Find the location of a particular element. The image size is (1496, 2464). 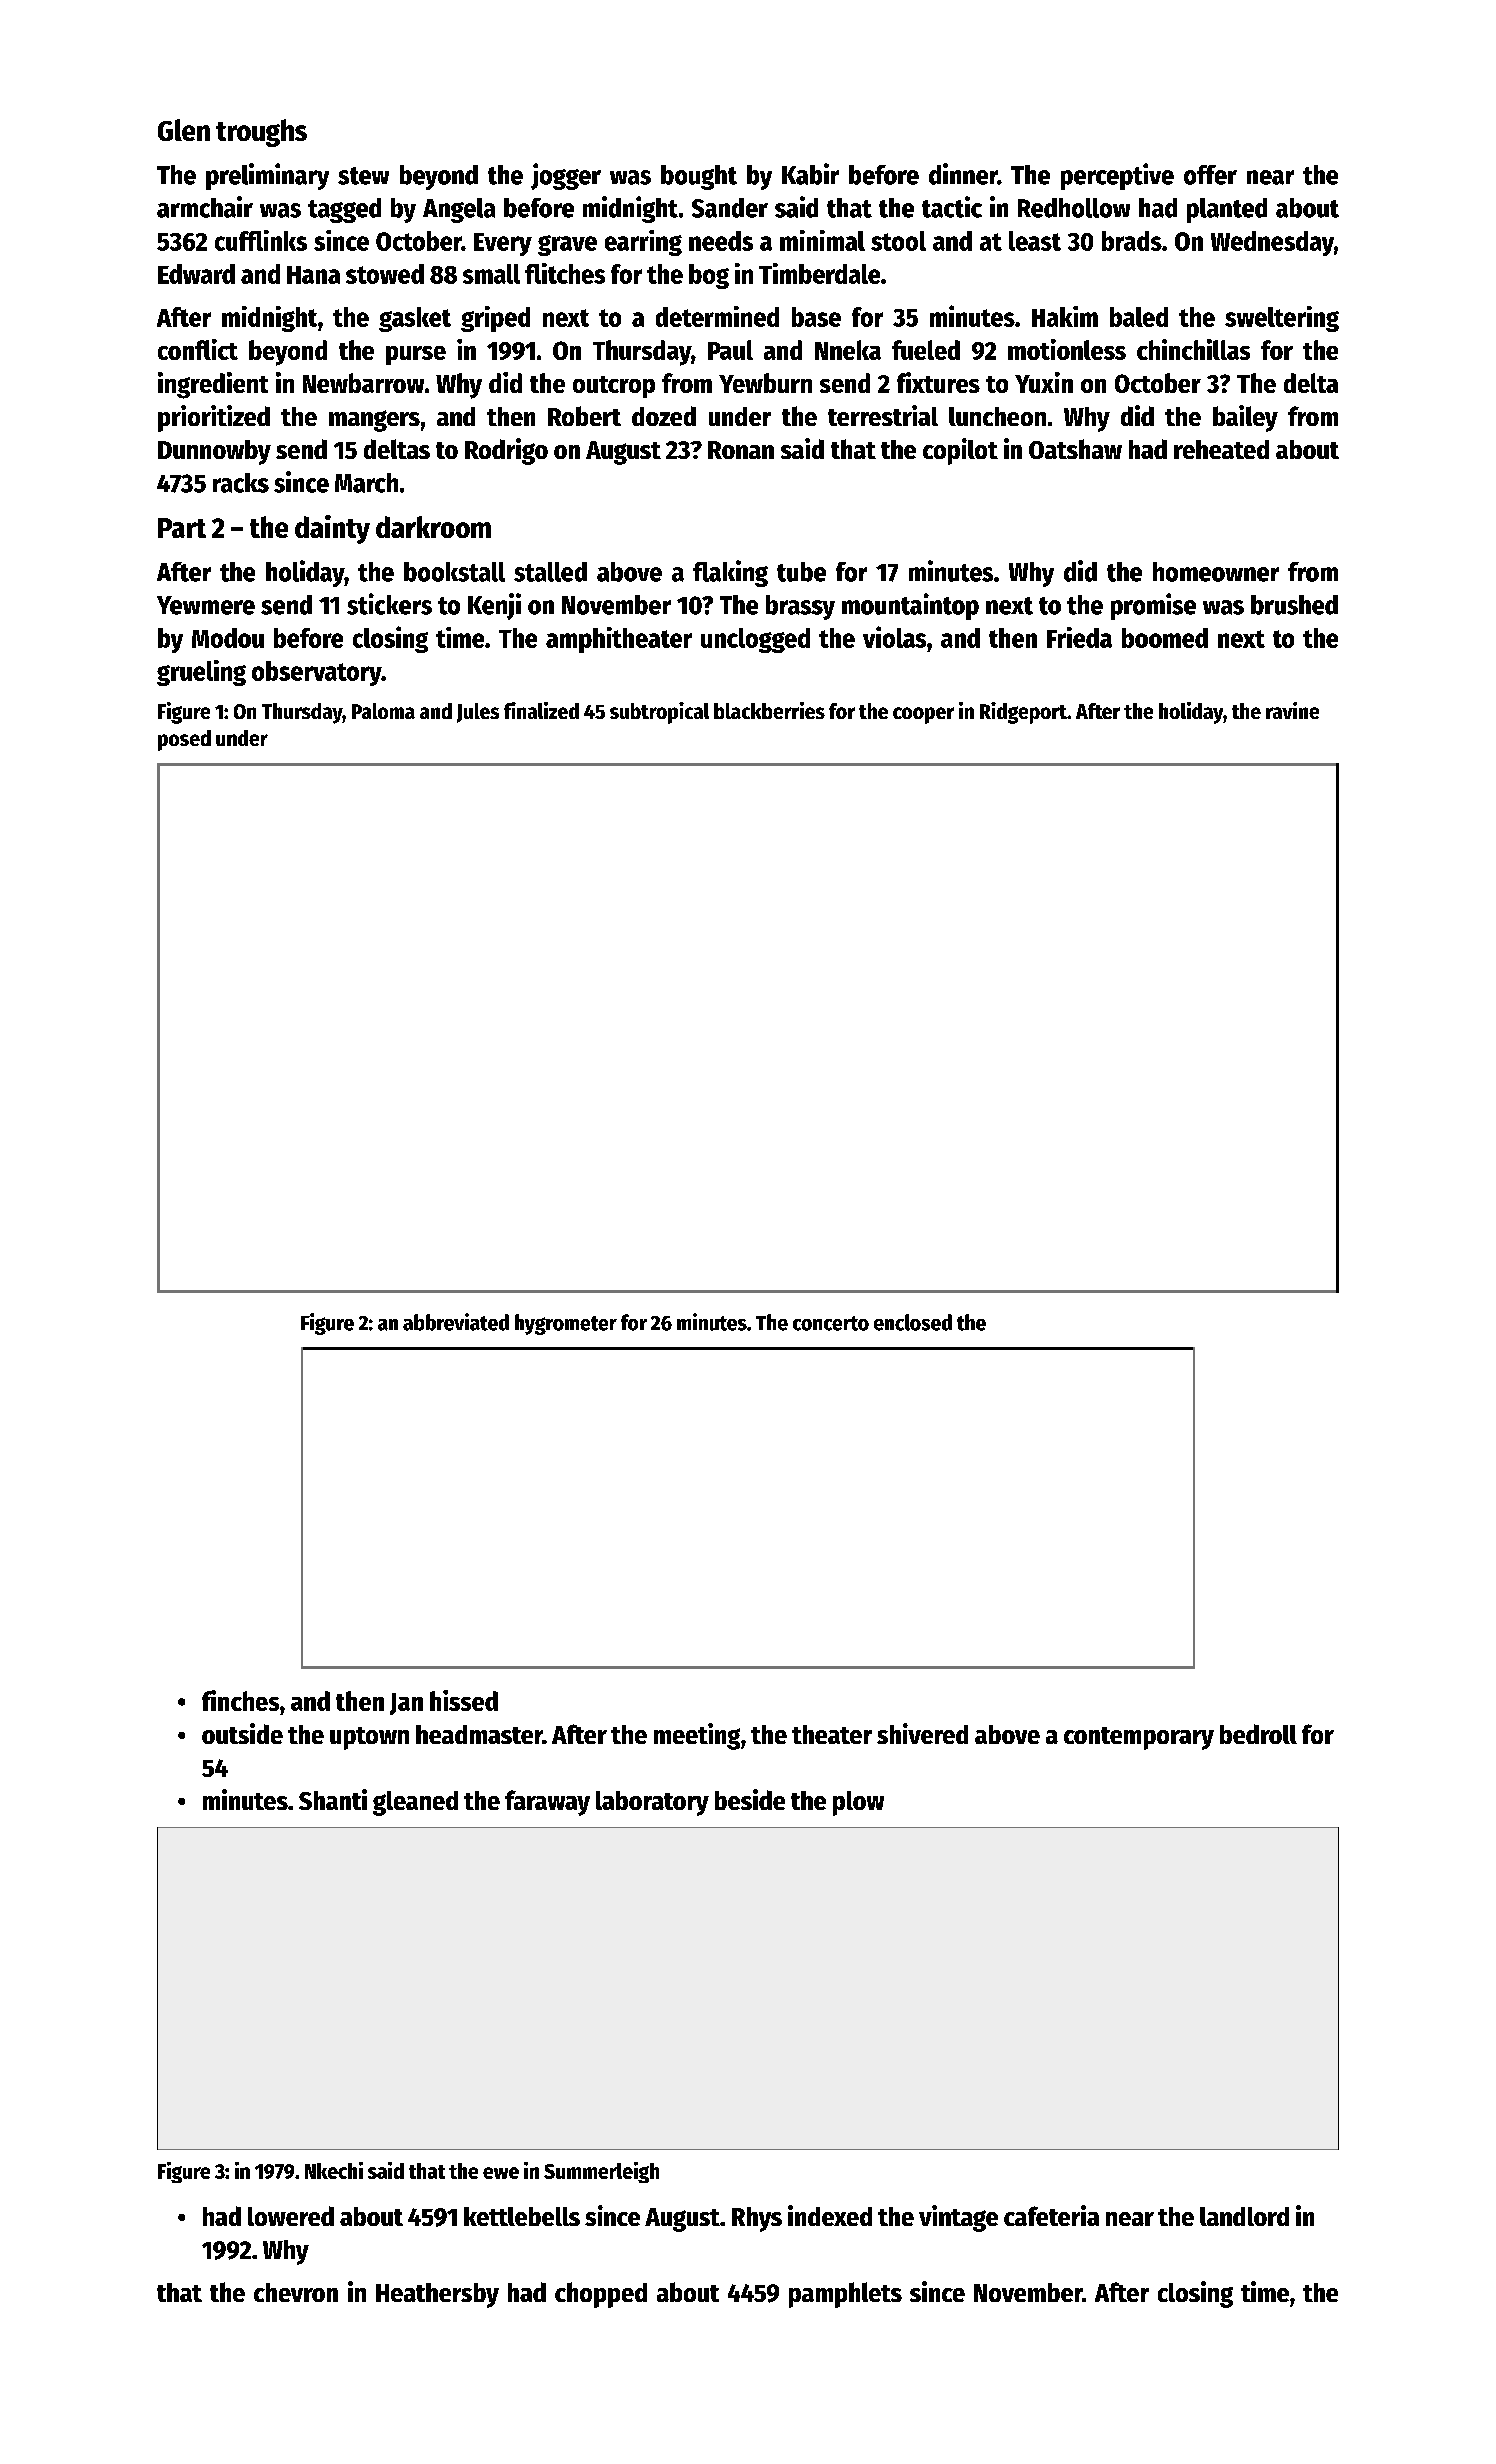

ewe is located at coordinates (501, 2173).
